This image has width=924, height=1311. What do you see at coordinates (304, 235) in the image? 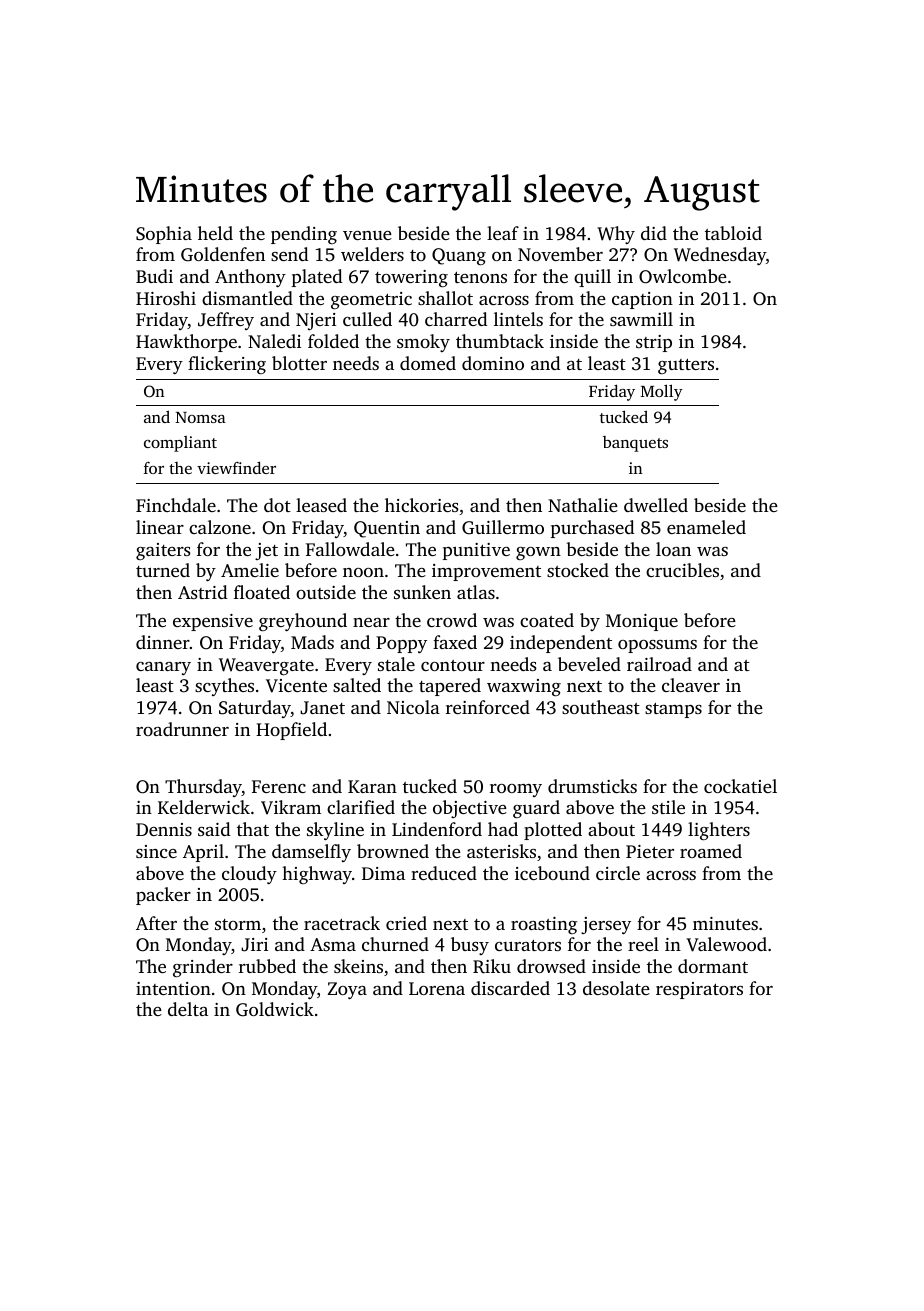
I see `pending` at bounding box center [304, 235].
